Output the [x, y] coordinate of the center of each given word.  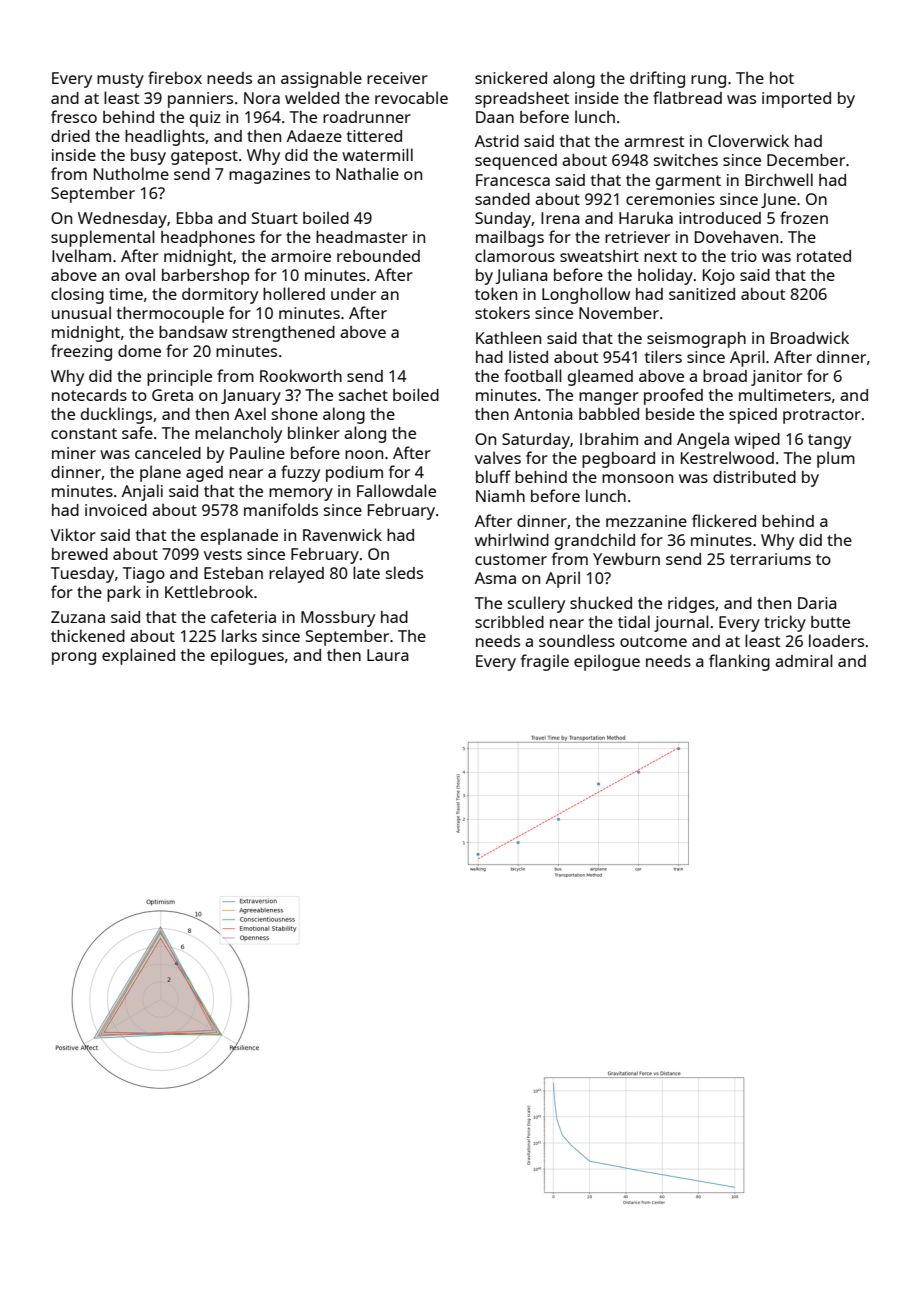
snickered [511, 77]
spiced [753, 416]
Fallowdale [396, 490]
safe [137, 432]
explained [138, 656]
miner [74, 453]
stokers [502, 312]
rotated [824, 256]
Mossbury [338, 619]
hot [782, 78]
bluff [493, 476]
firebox [175, 77]
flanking [739, 662]
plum [836, 459]
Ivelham [81, 255]
